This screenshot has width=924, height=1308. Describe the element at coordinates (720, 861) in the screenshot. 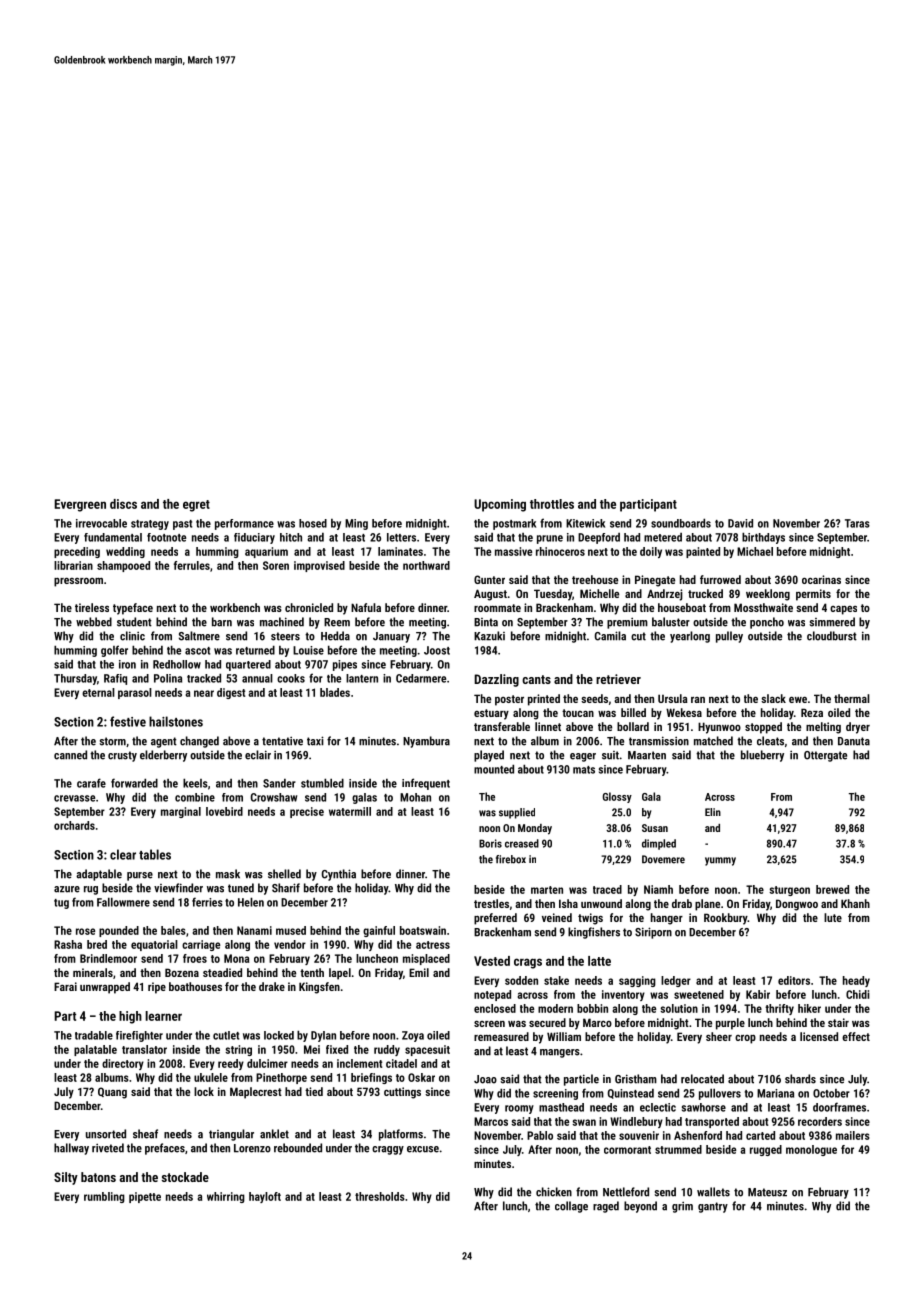

I see `yummy` at that location.
